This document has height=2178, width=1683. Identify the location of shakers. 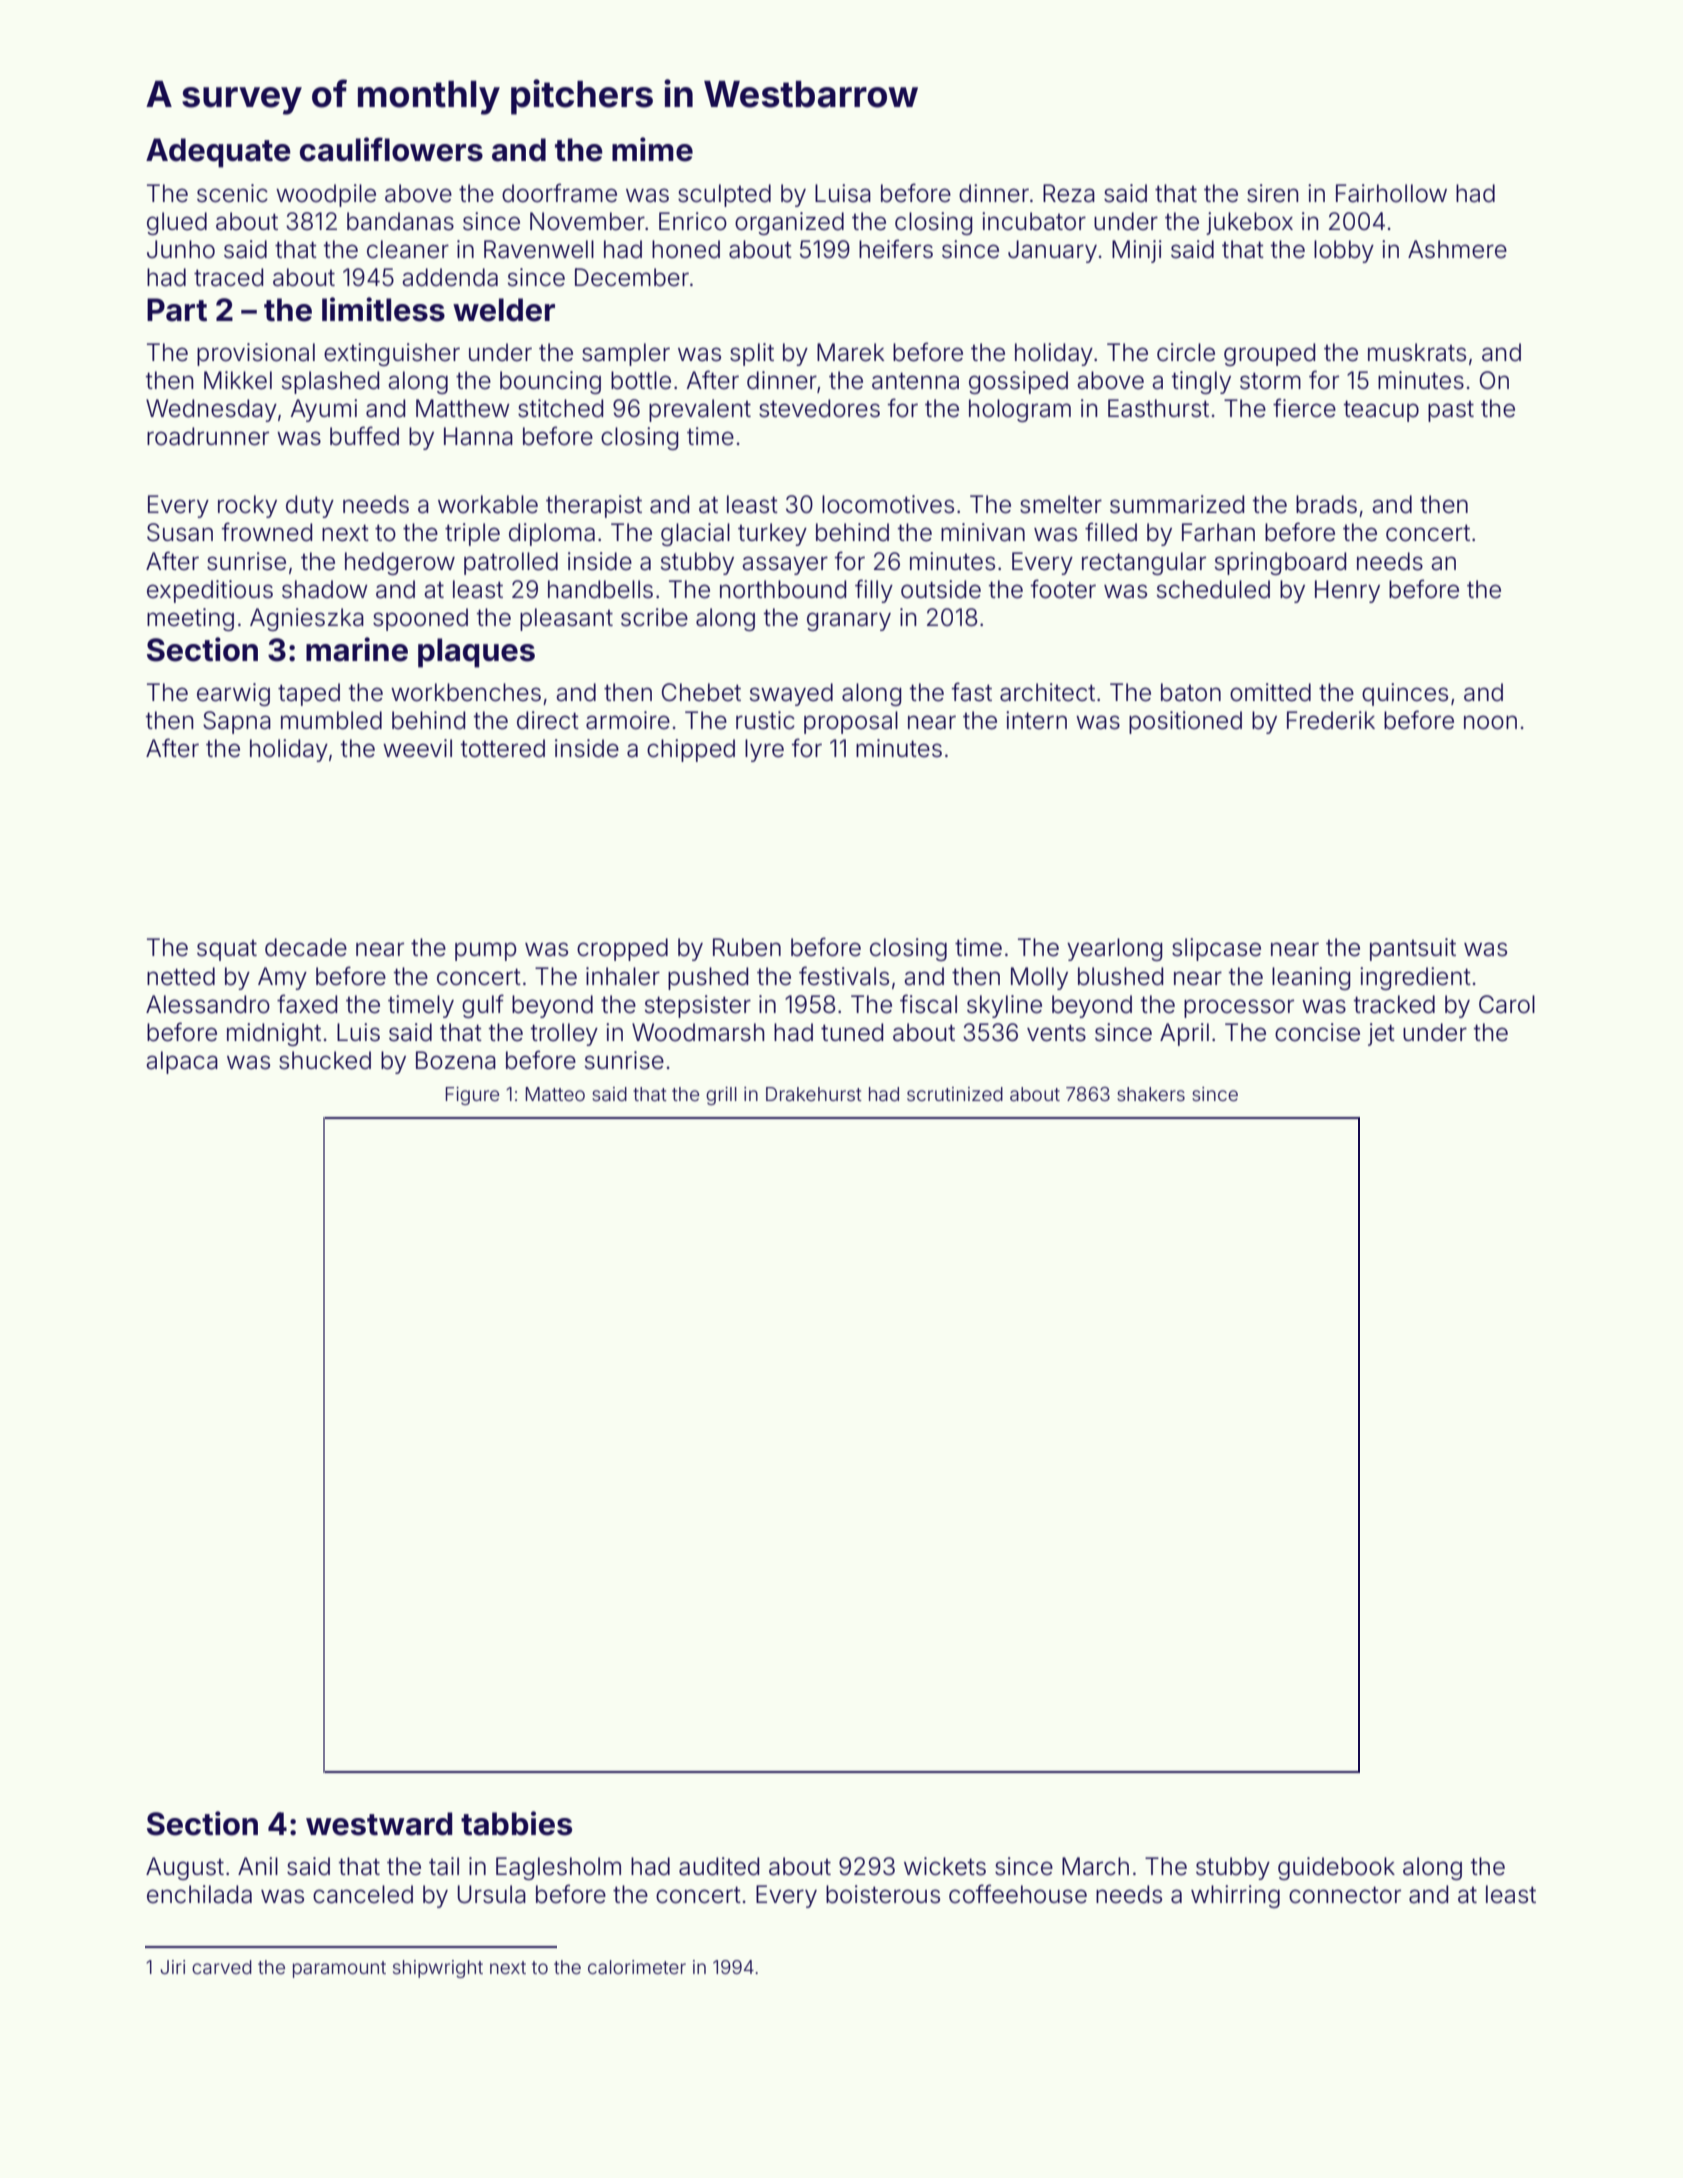
(1151, 1094).
